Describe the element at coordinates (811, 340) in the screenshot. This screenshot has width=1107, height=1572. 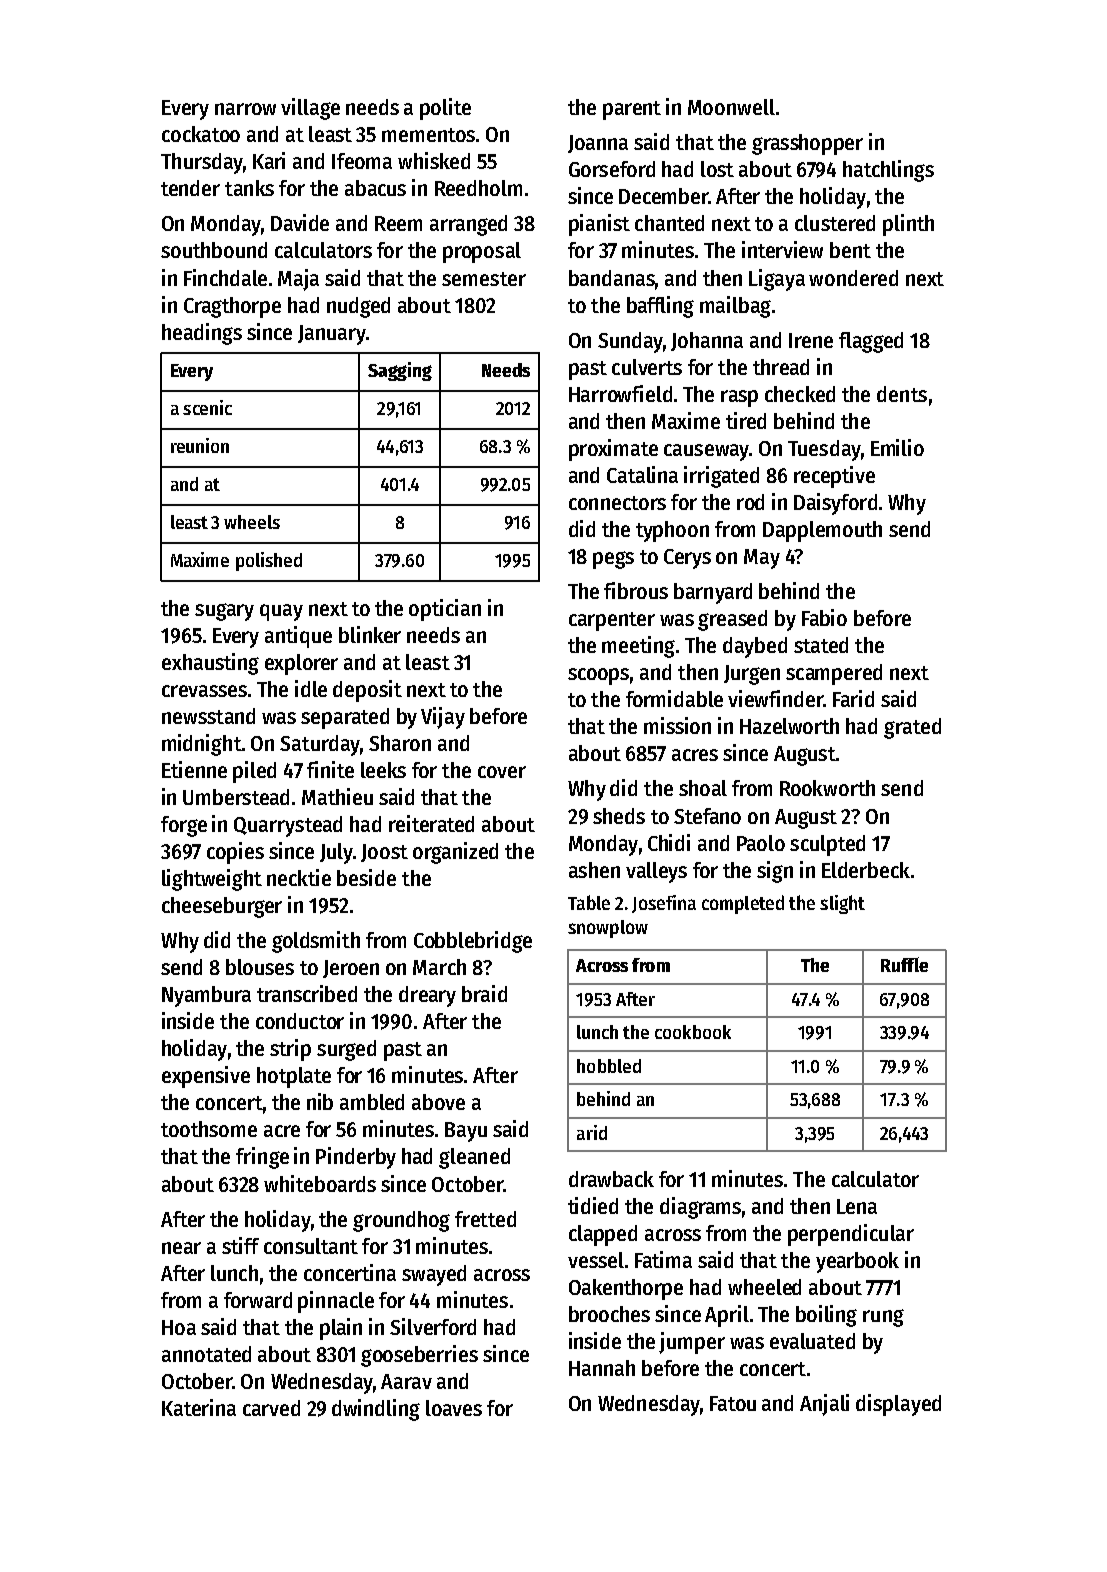
I see `Irene` at that location.
